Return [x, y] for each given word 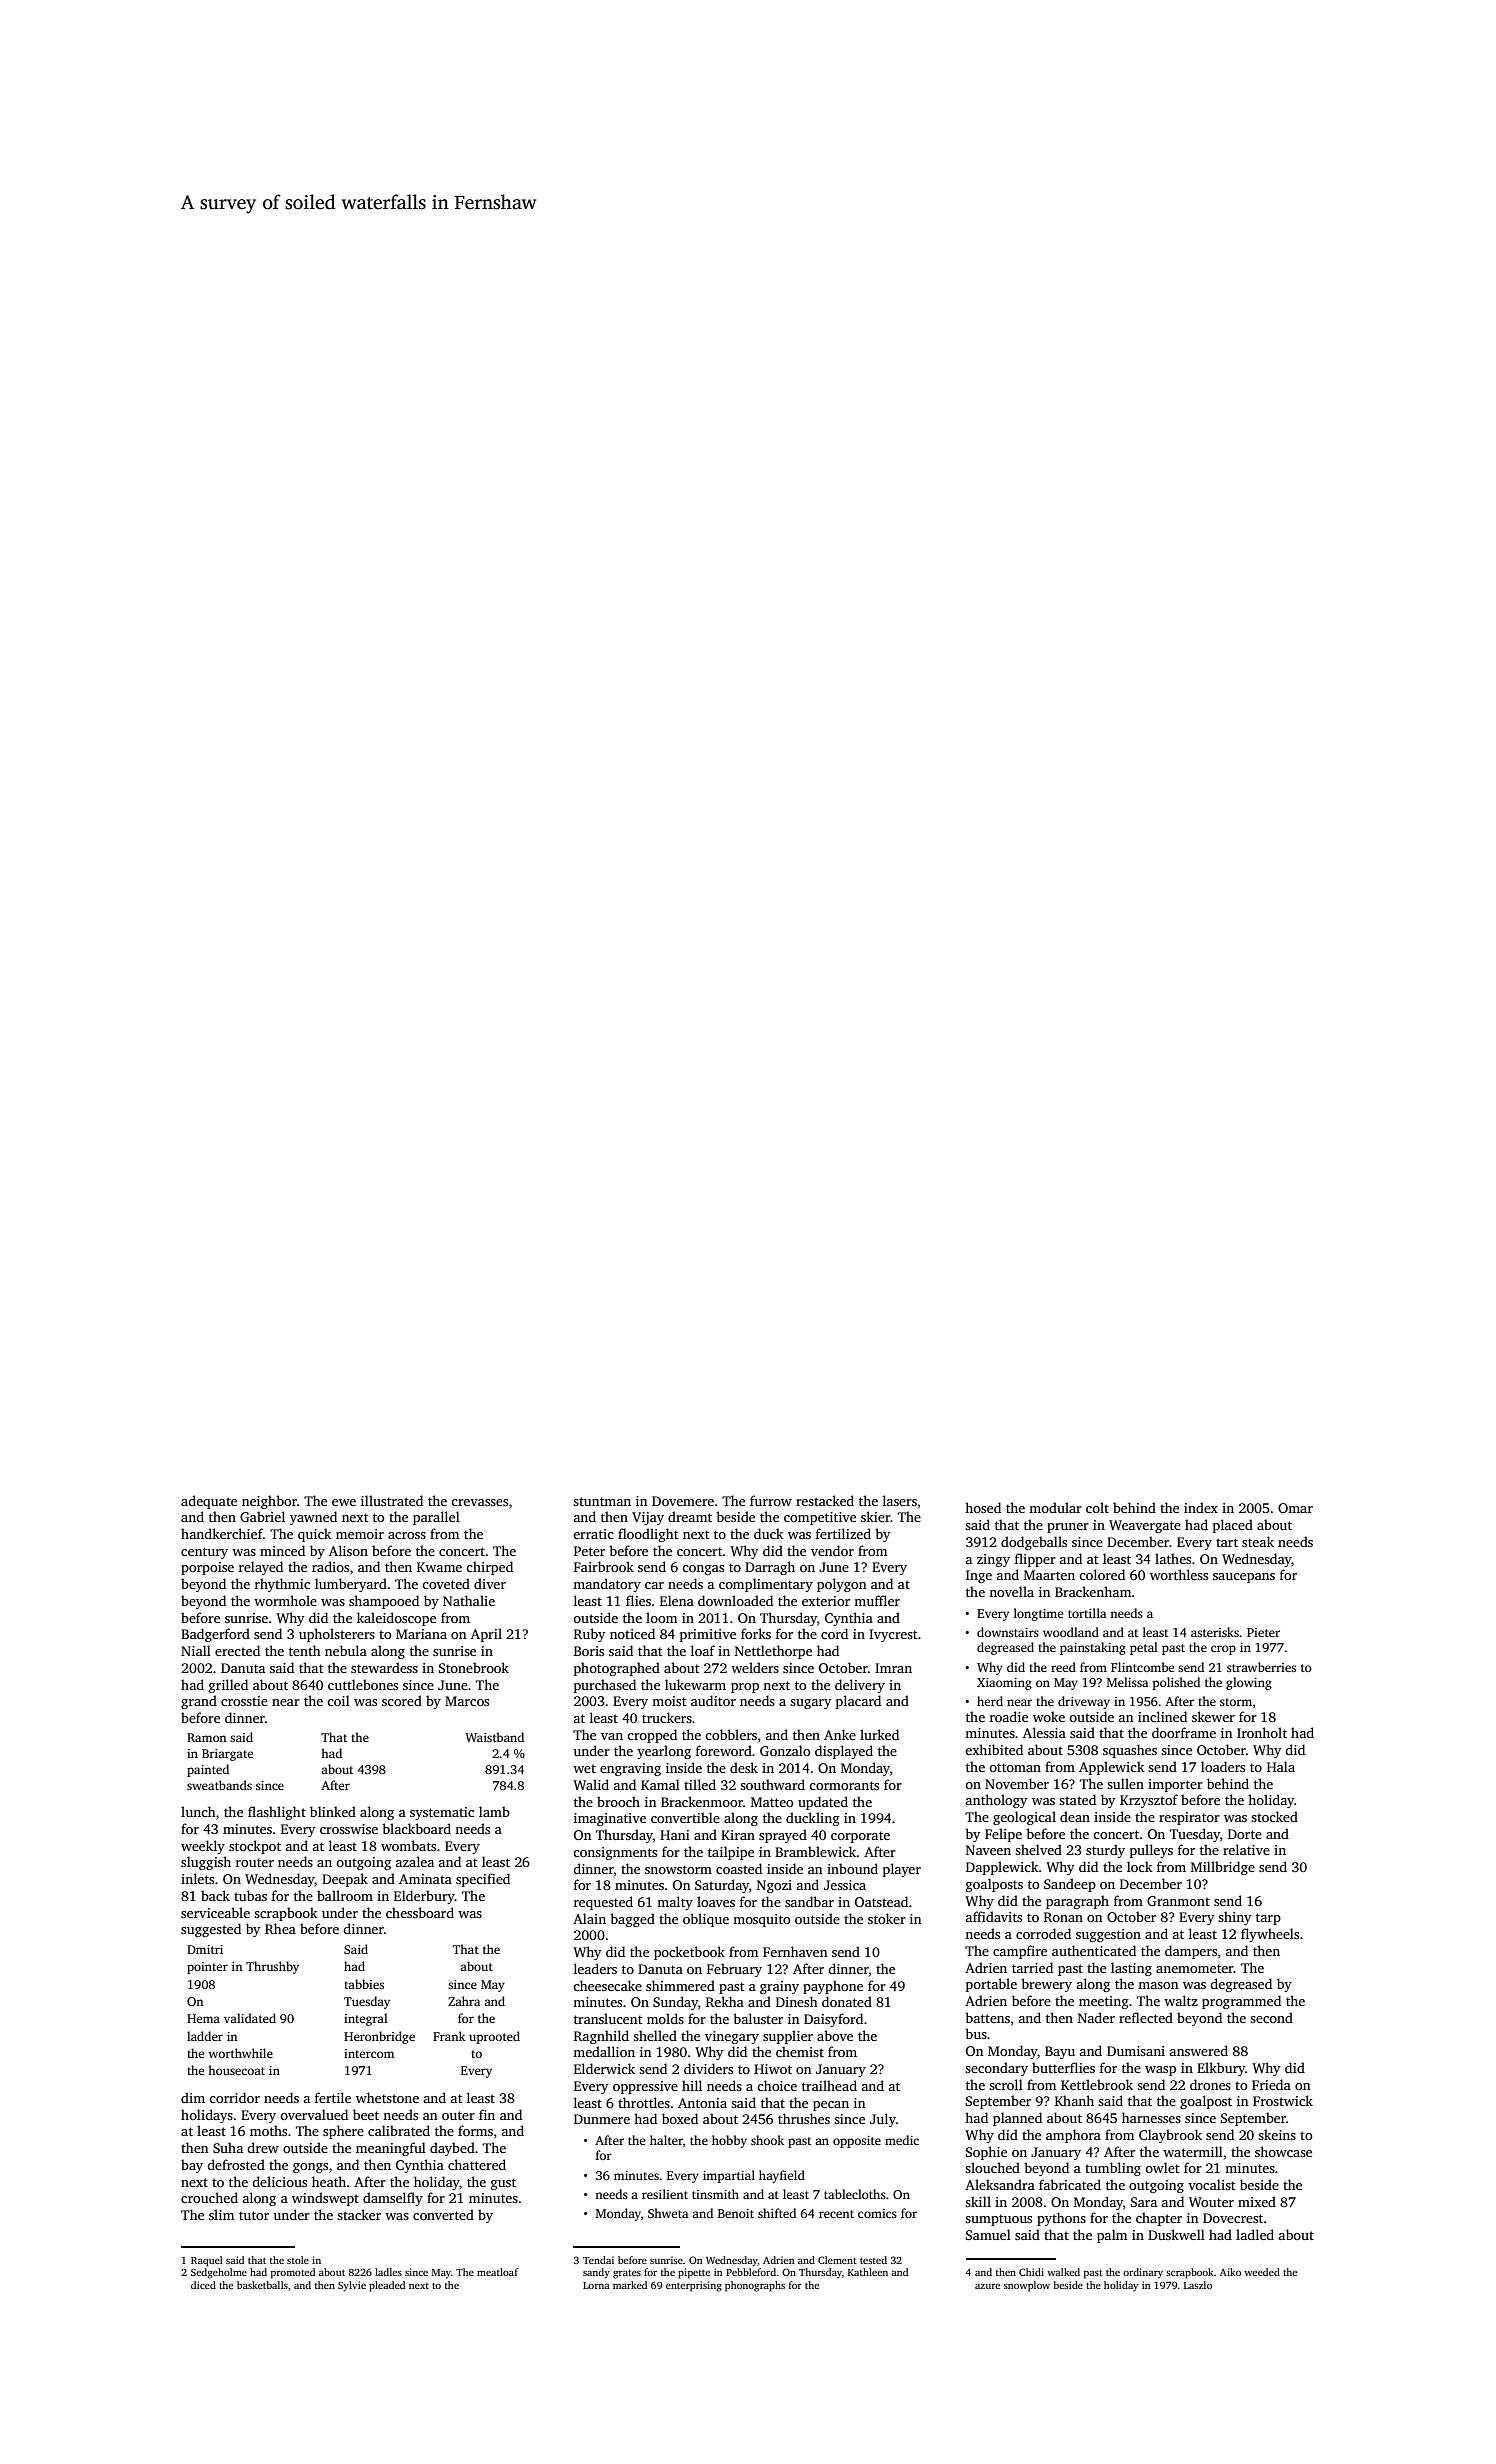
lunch [198, 1811]
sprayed [783, 1836]
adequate [209, 1502]
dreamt [690, 1516]
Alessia [1044, 1732]
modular [1055, 1507]
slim [221, 2214]
